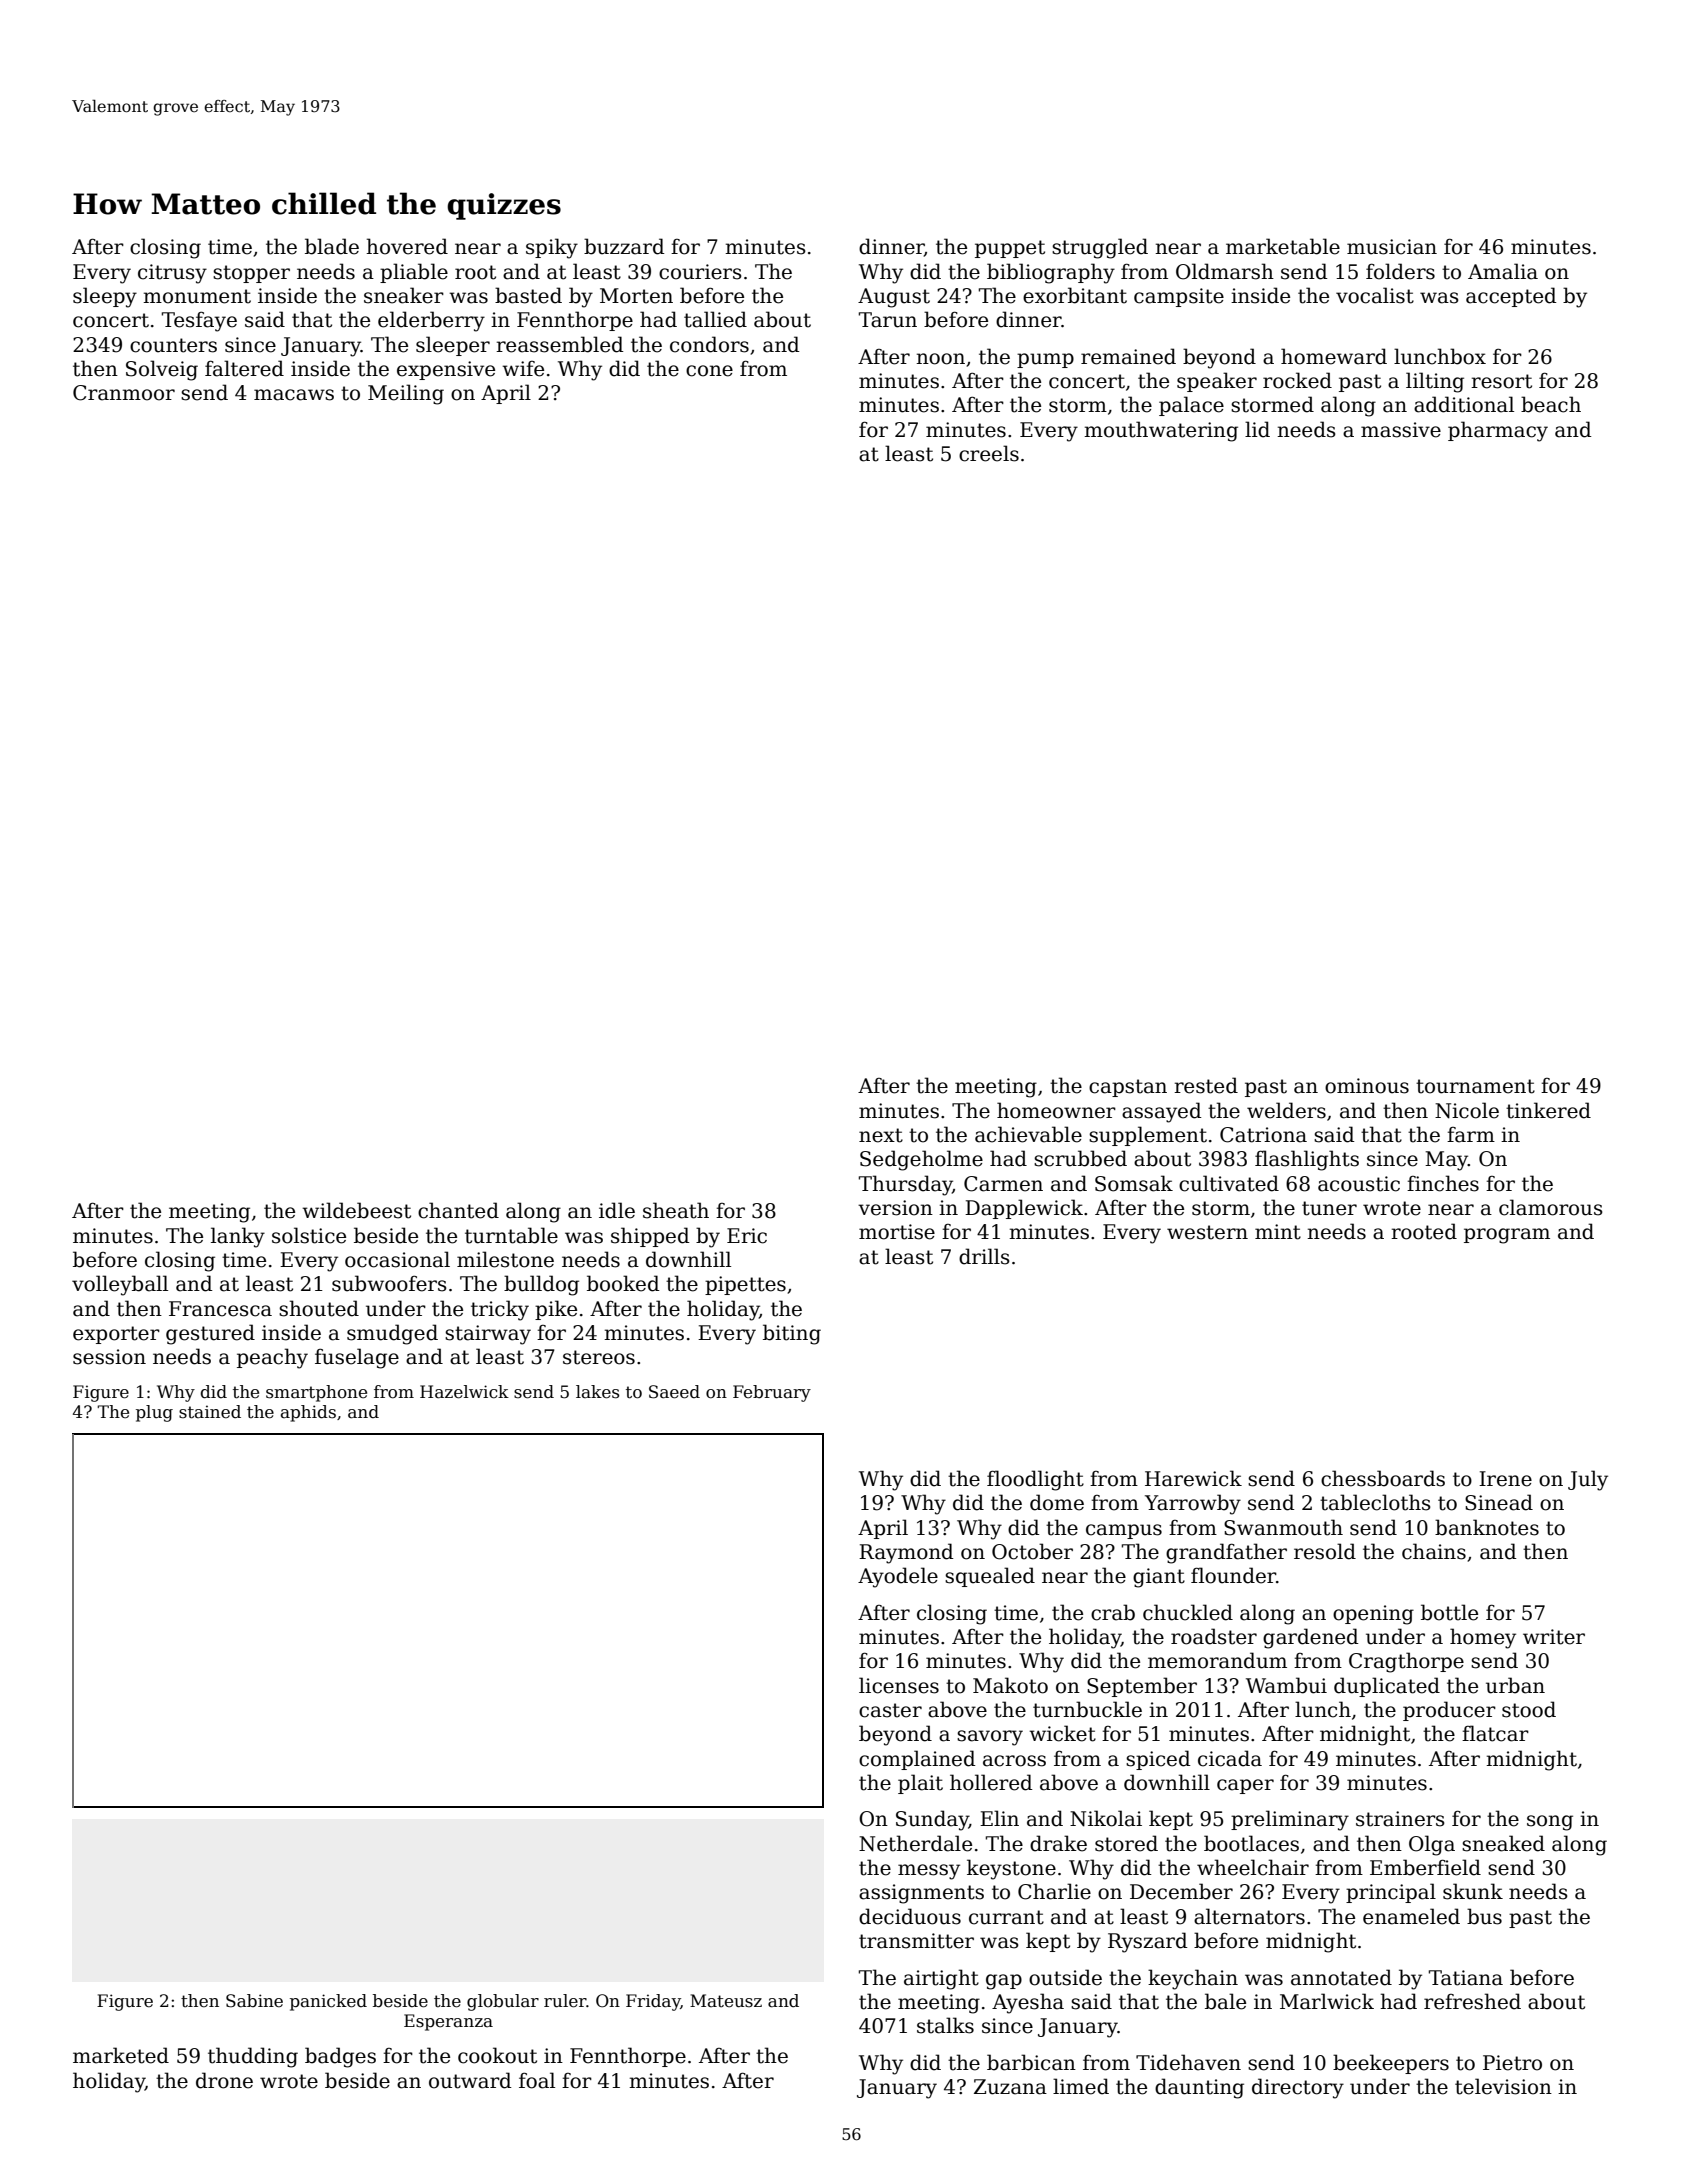 The image size is (1683, 2178). Describe the element at coordinates (1367, 1086) in the screenshot. I see `ominous` at that location.
